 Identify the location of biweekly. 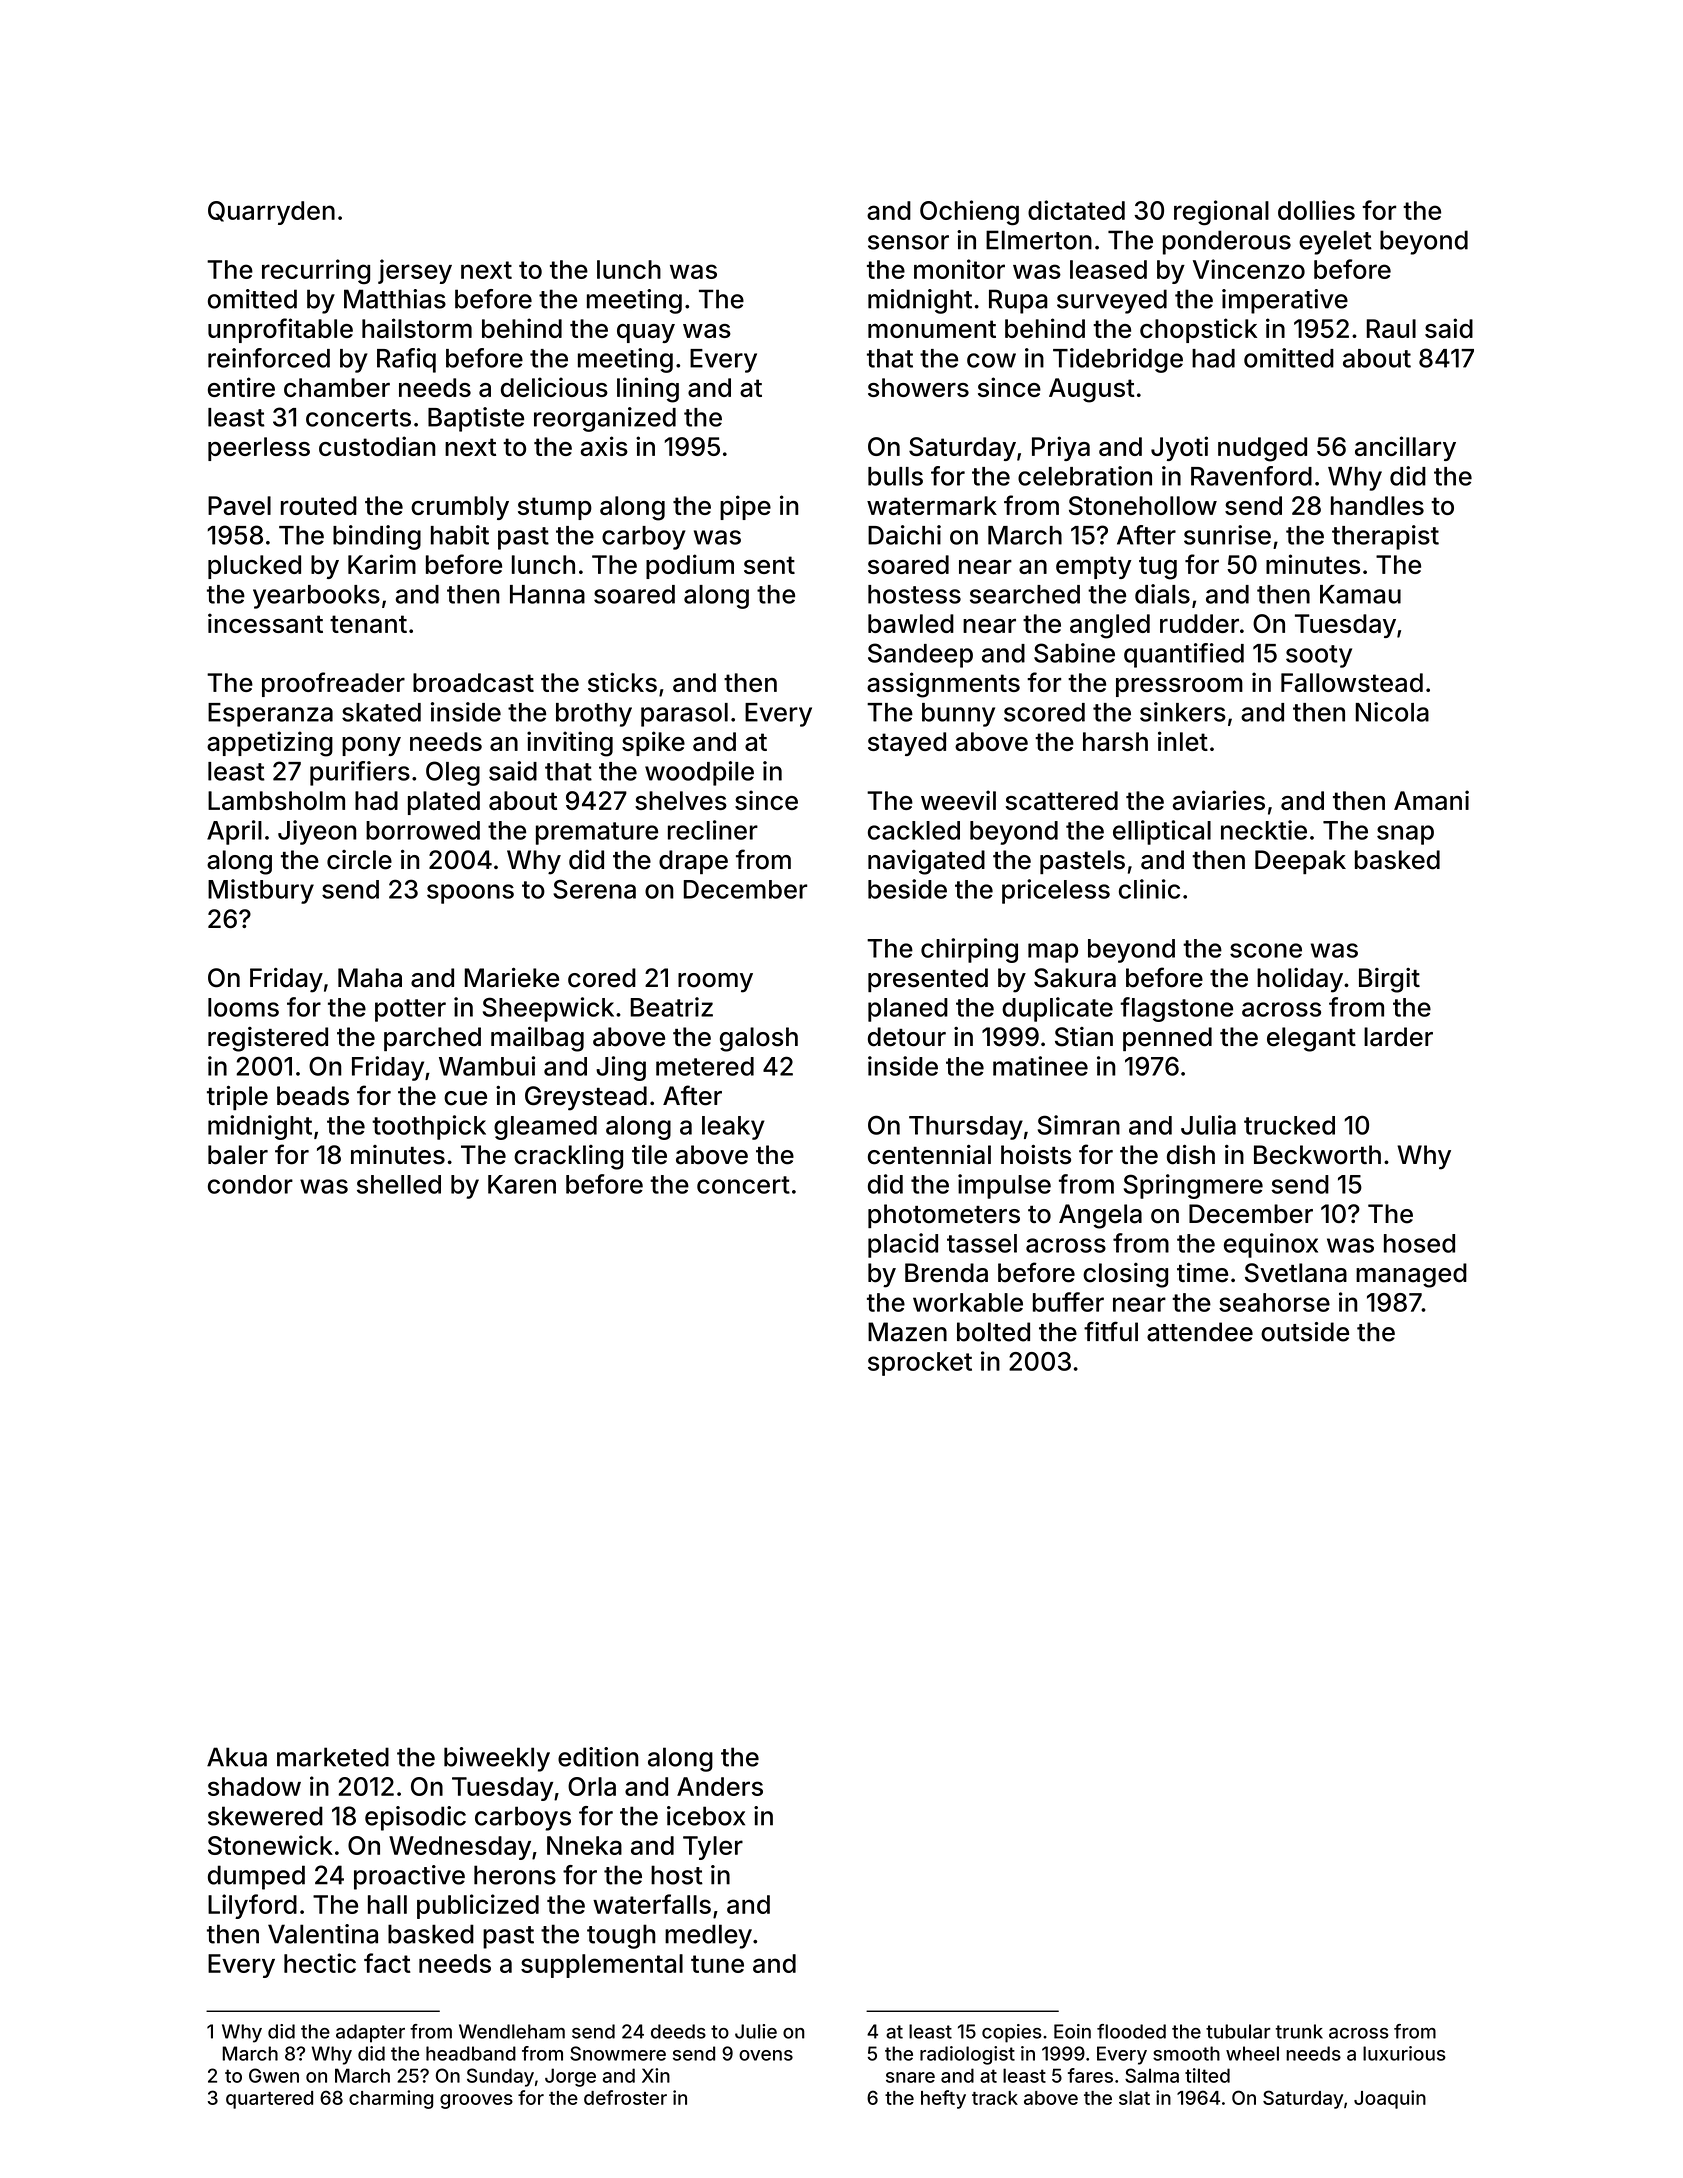
(497, 1759).
